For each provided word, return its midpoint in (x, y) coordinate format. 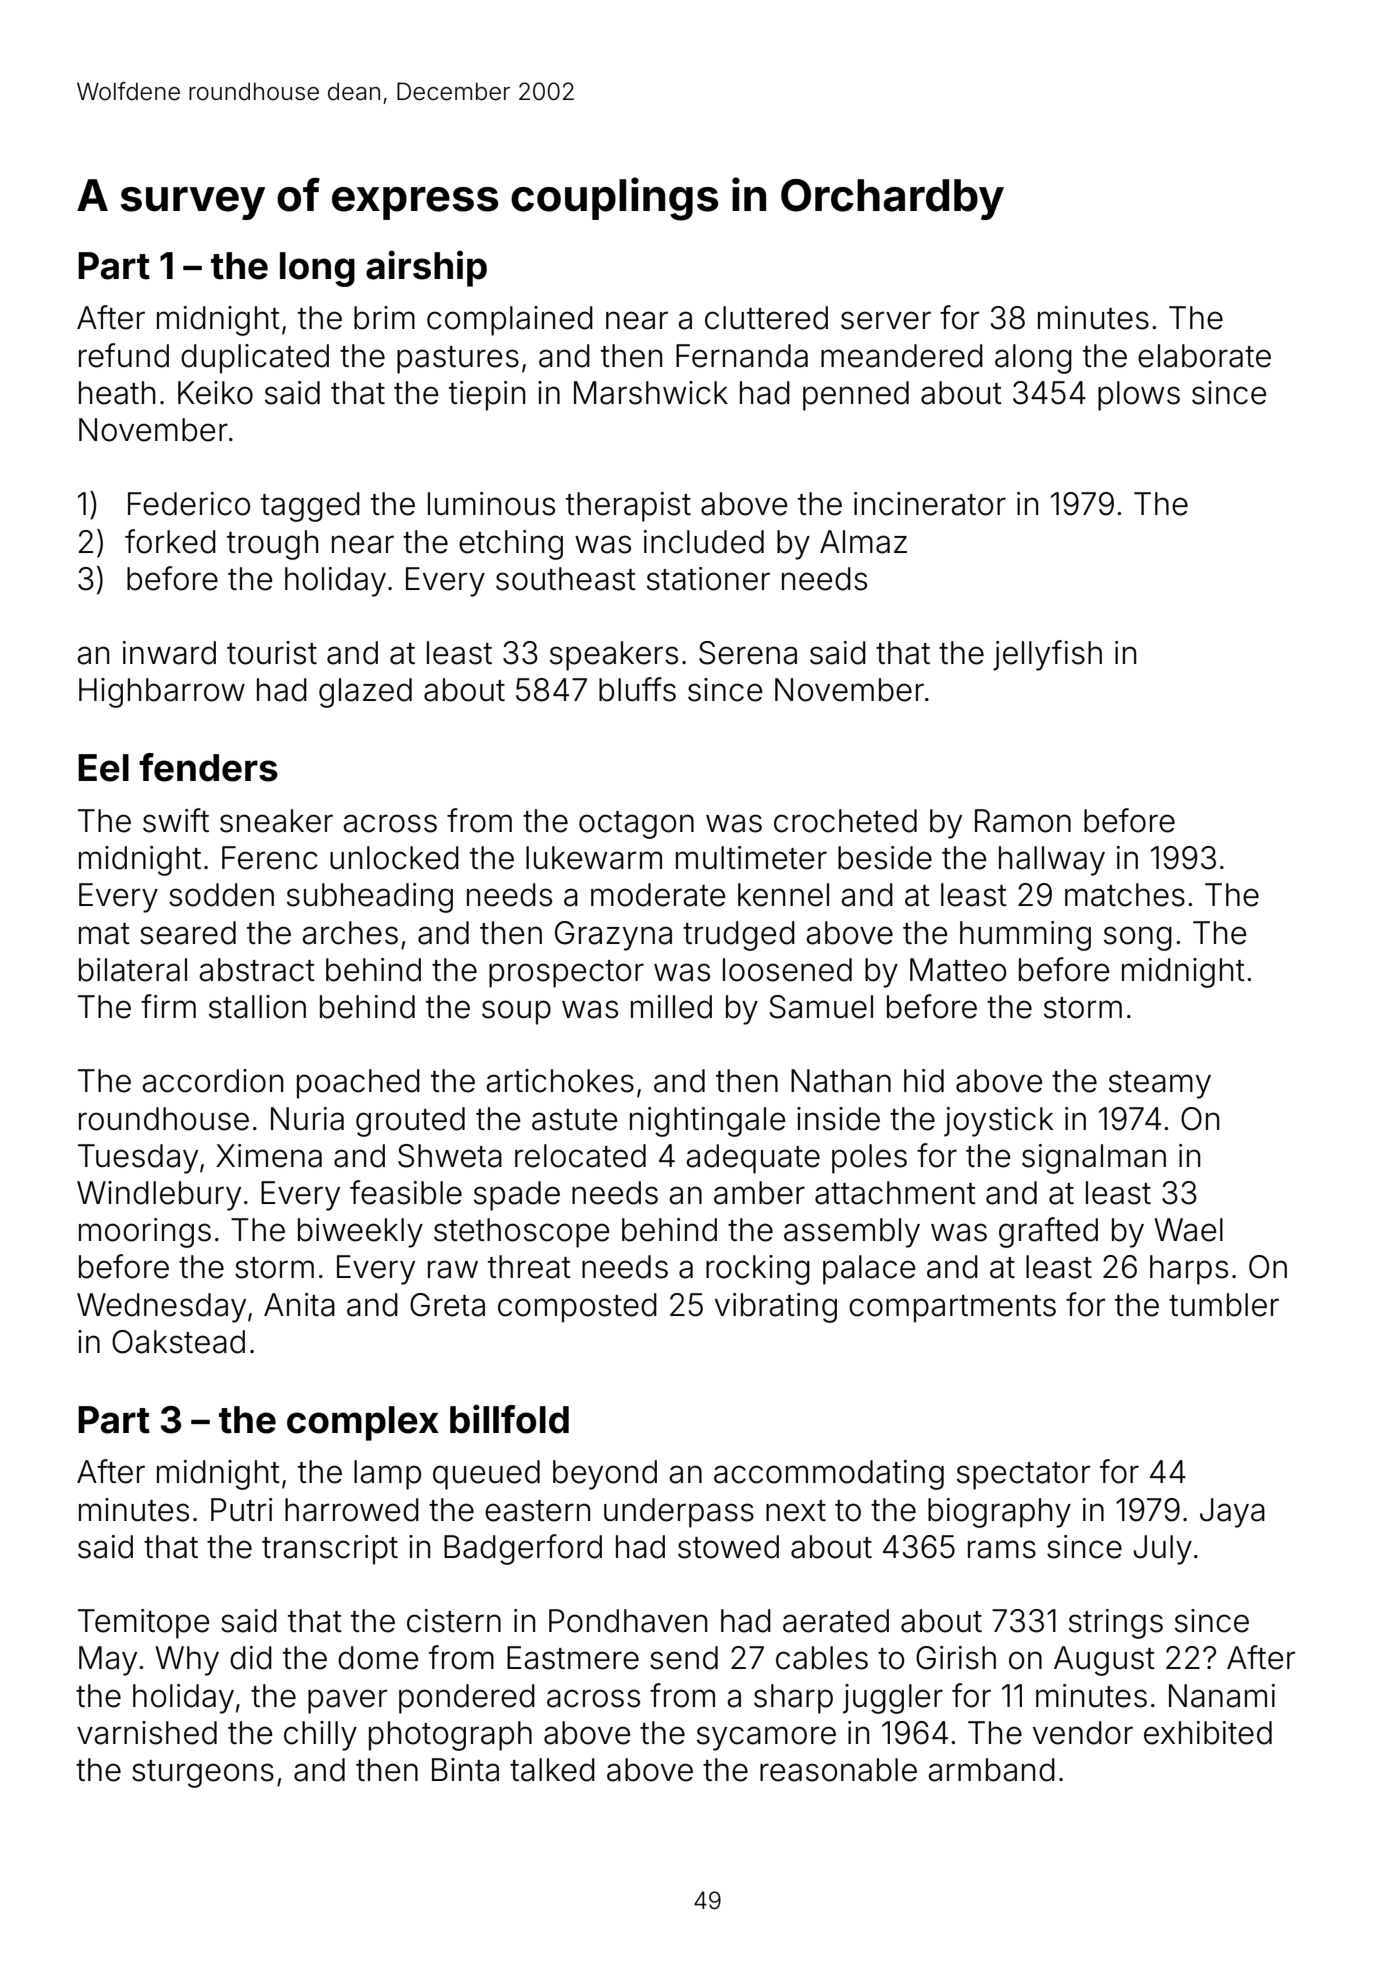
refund (124, 355)
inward (169, 653)
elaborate (1204, 356)
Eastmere (573, 1658)
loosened (787, 970)
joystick (999, 1122)
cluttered (766, 318)
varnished (147, 1733)
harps (1189, 1270)
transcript (330, 1550)
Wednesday (161, 1308)
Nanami (1222, 1696)
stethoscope (521, 1233)
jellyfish (1047, 655)
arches (350, 933)
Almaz (863, 542)
